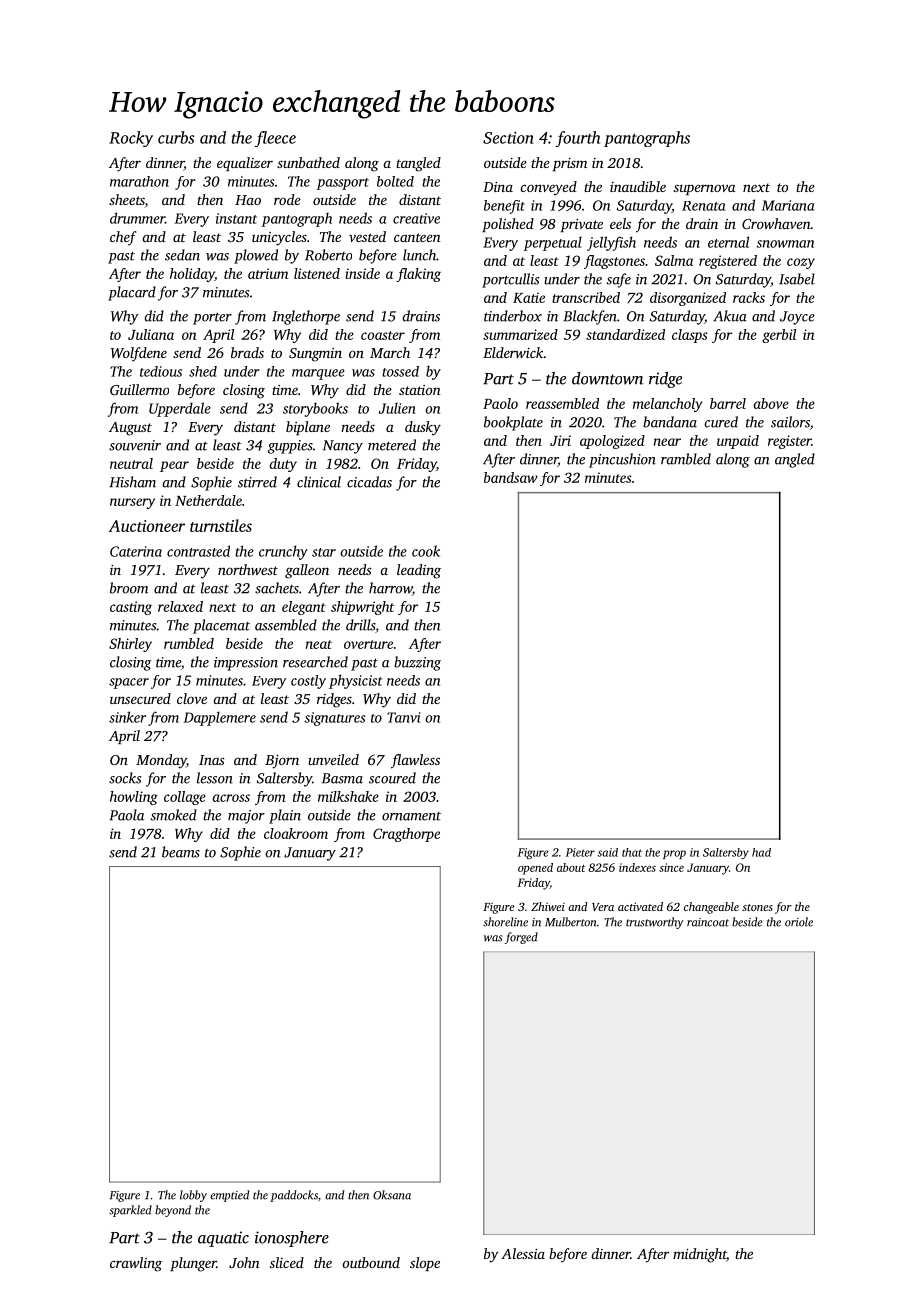  Describe the element at coordinates (700, 1255) in the screenshot. I see `midnight` at that location.
